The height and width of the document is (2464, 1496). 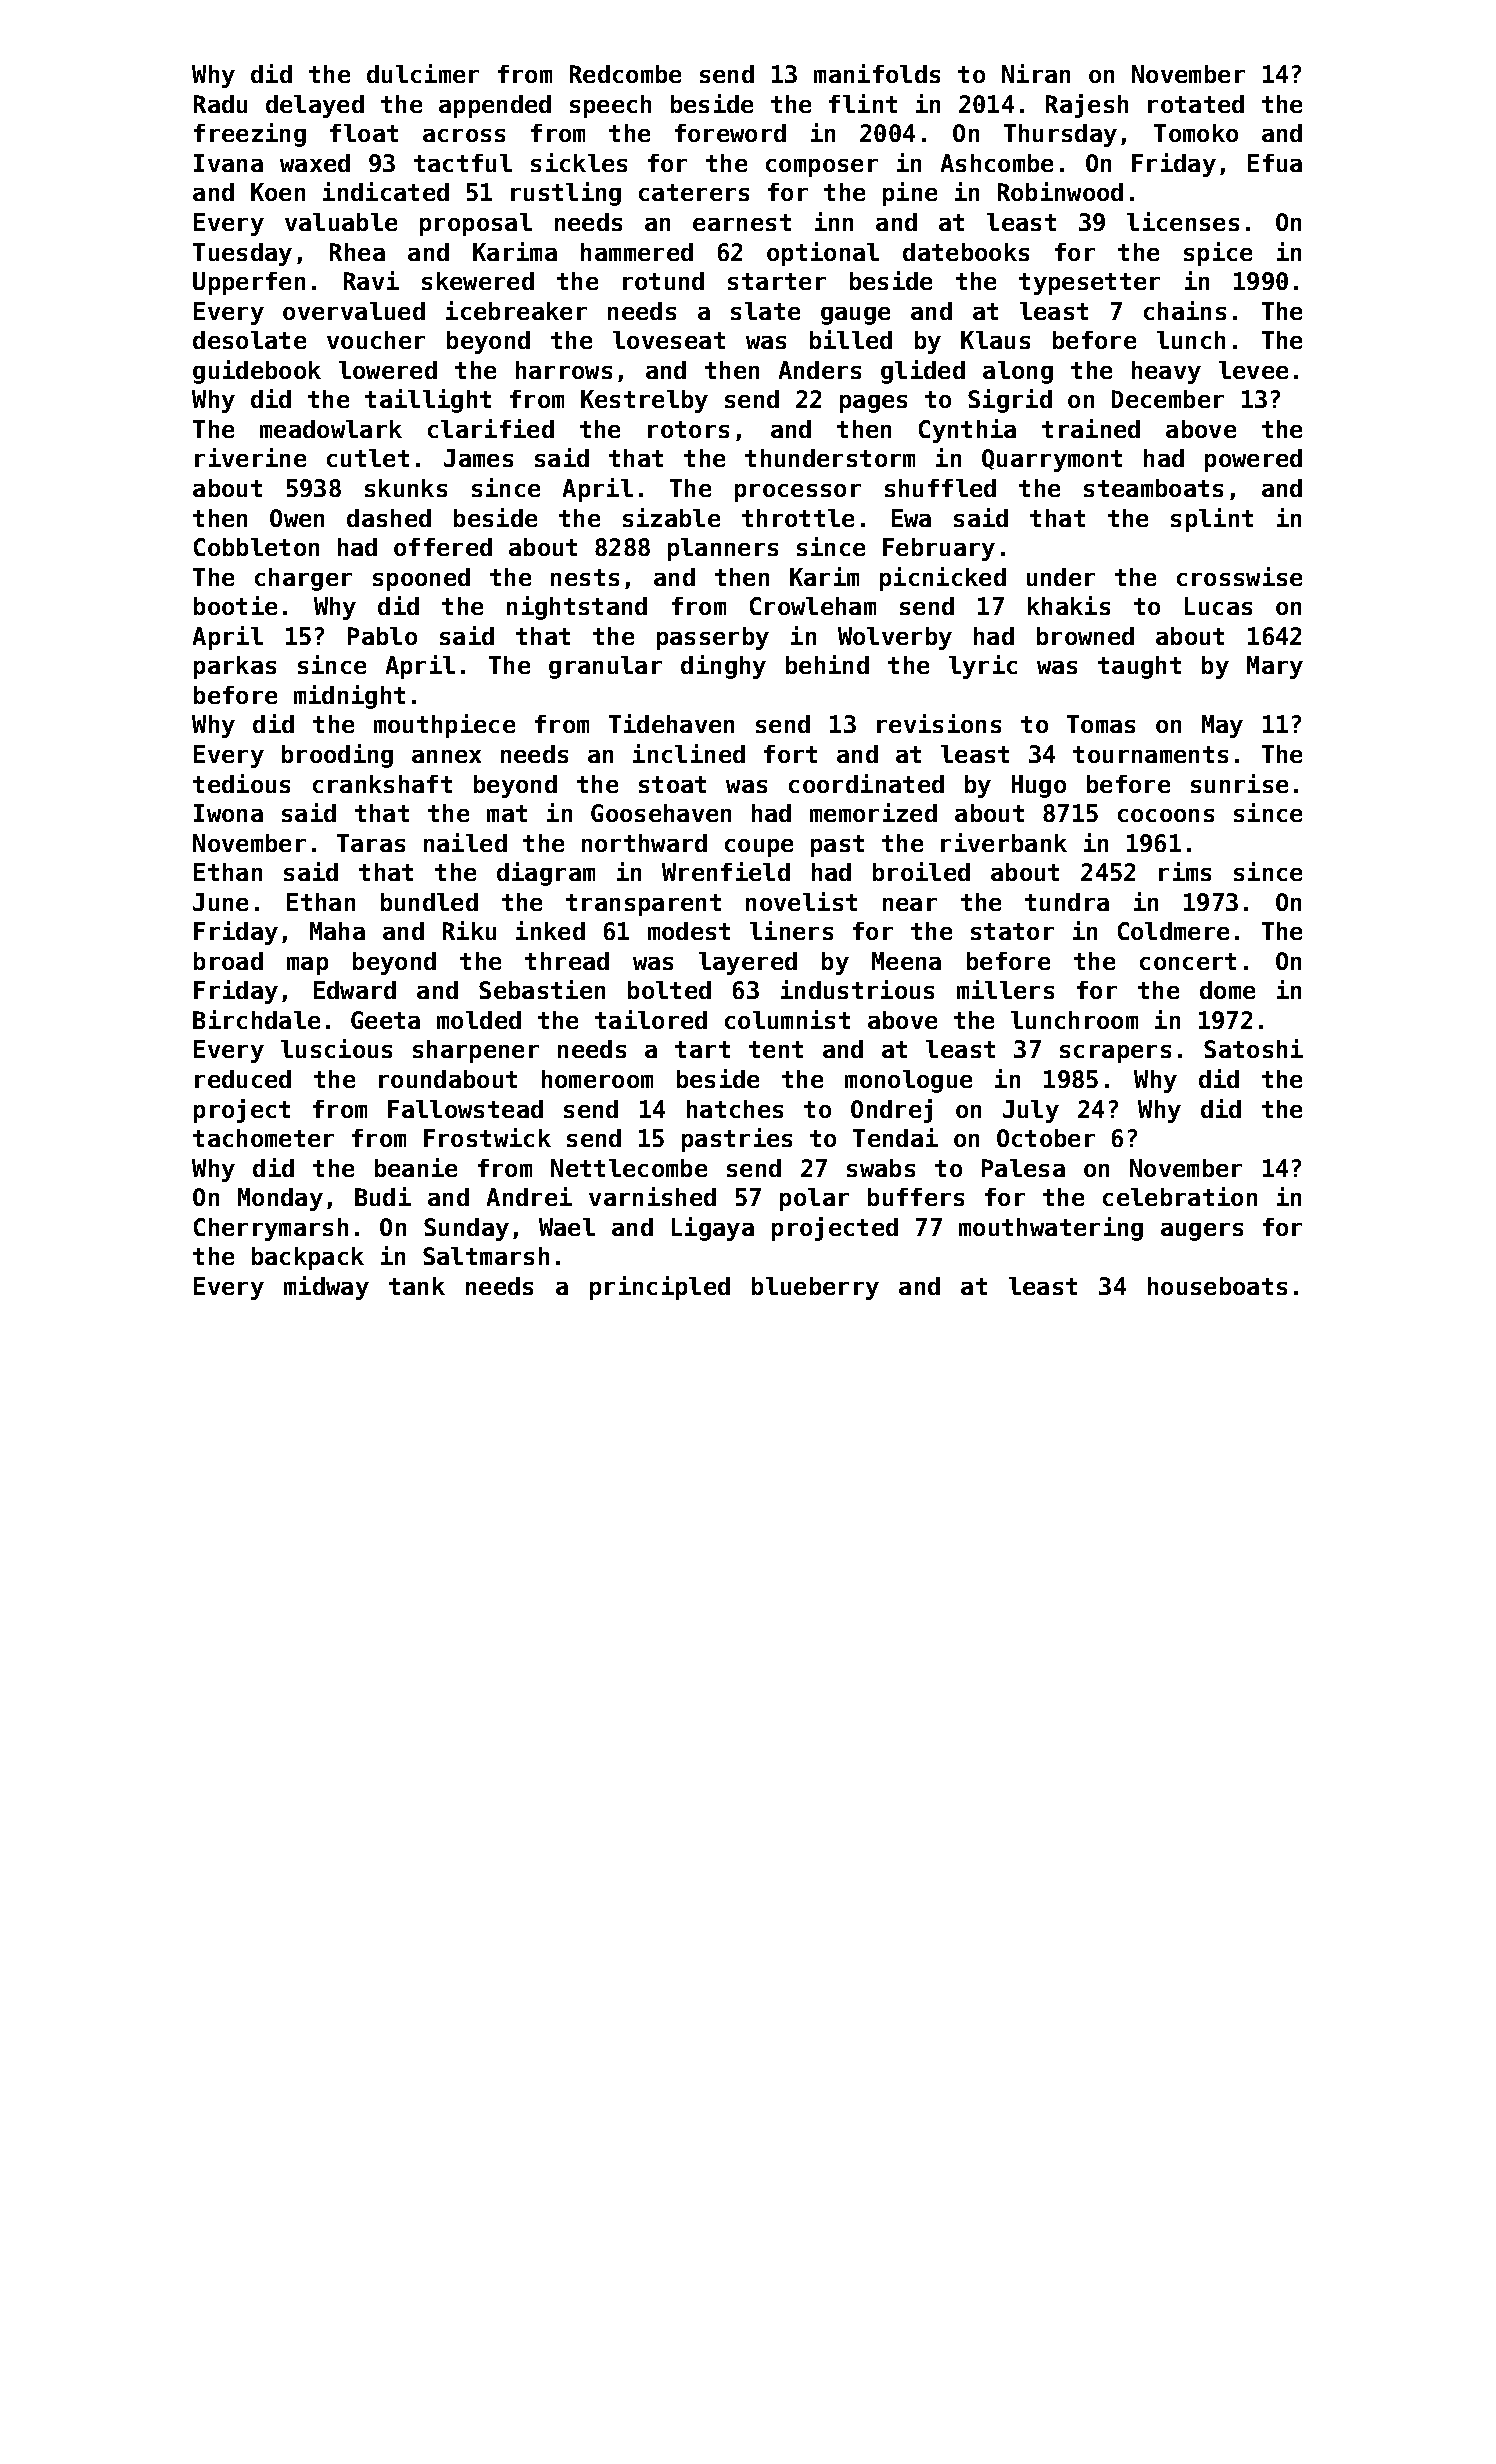 What do you see at coordinates (877, 73) in the document?
I see `manifolds` at bounding box center [877, 73].
